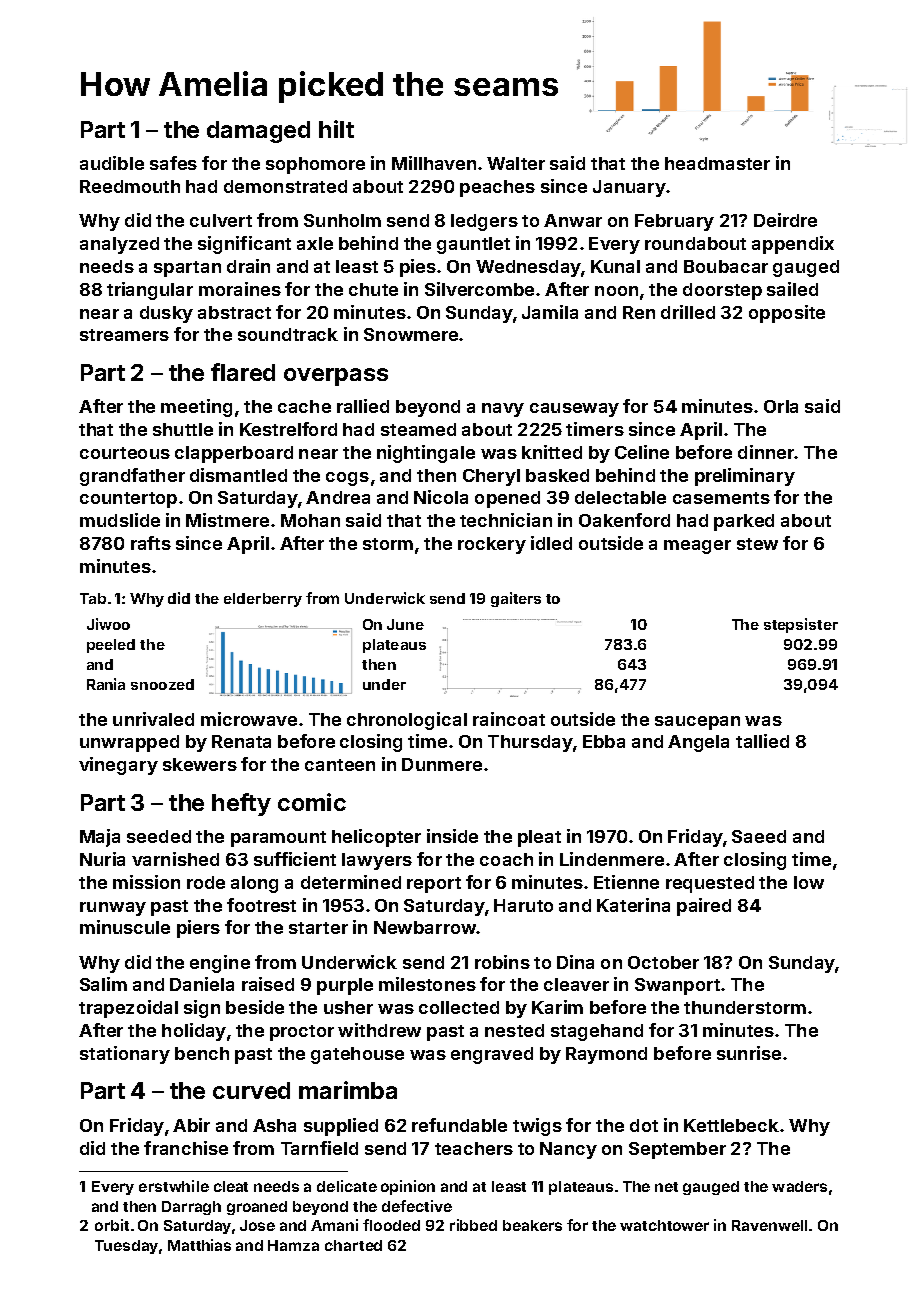 This image has height=1308, width=924. Describe the element at coordinates (249, 719) in the image. I see `microwave` at that location.
